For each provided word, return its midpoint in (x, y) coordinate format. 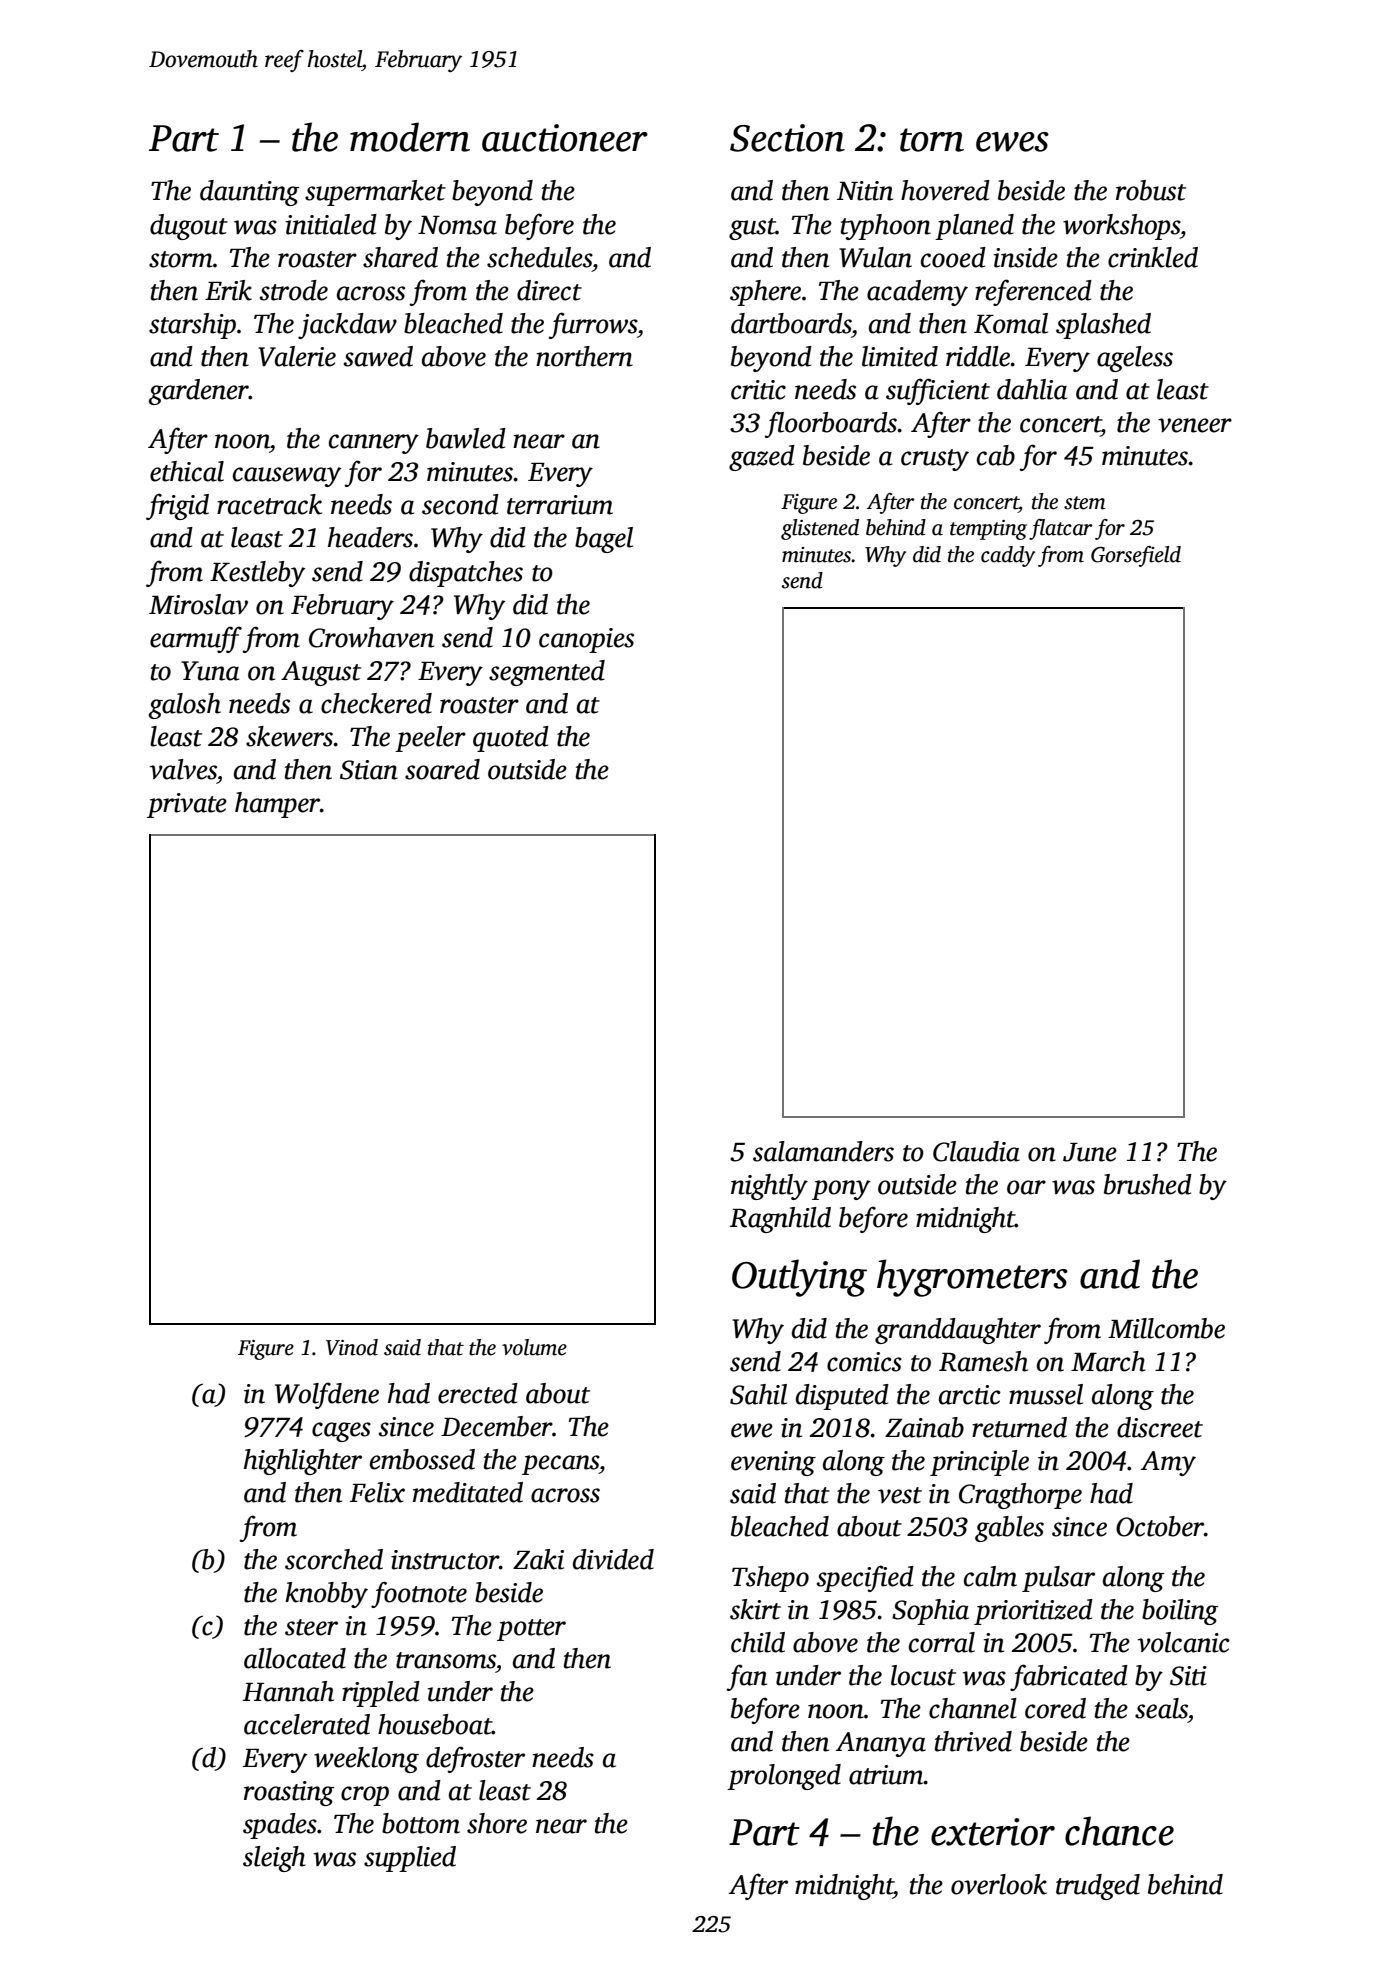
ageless (1135, 359)
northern (584, 356)
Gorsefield (1136, 556)
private (187, 805)
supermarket (375, 193)
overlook (999, 1884)
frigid (177, 506)
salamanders (823, 1151)
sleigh (274, 1859)
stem (1085, 503)
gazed (762, 458)
